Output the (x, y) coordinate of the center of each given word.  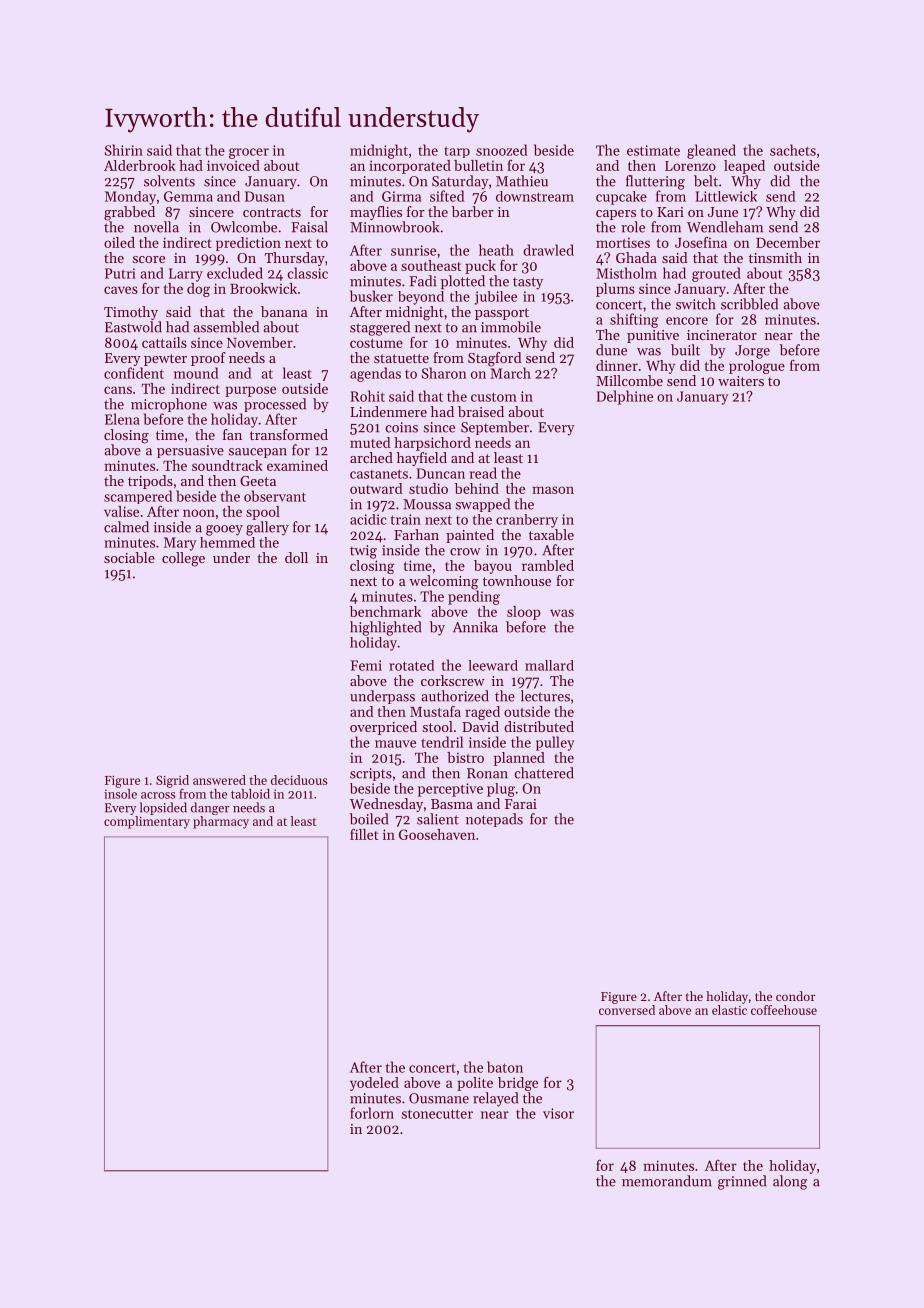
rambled (548, 565)
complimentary (147, 822)
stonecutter (437, 1114)
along (790, 1182)
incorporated (410, 167)
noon (199, 513)
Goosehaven (437, 834)
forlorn (372, 1113)
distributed (539, 726)
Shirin (124, 150)
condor (796, 996)
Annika (475, 627)
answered (219, 780)
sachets (793, 150)
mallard (549, 665)
